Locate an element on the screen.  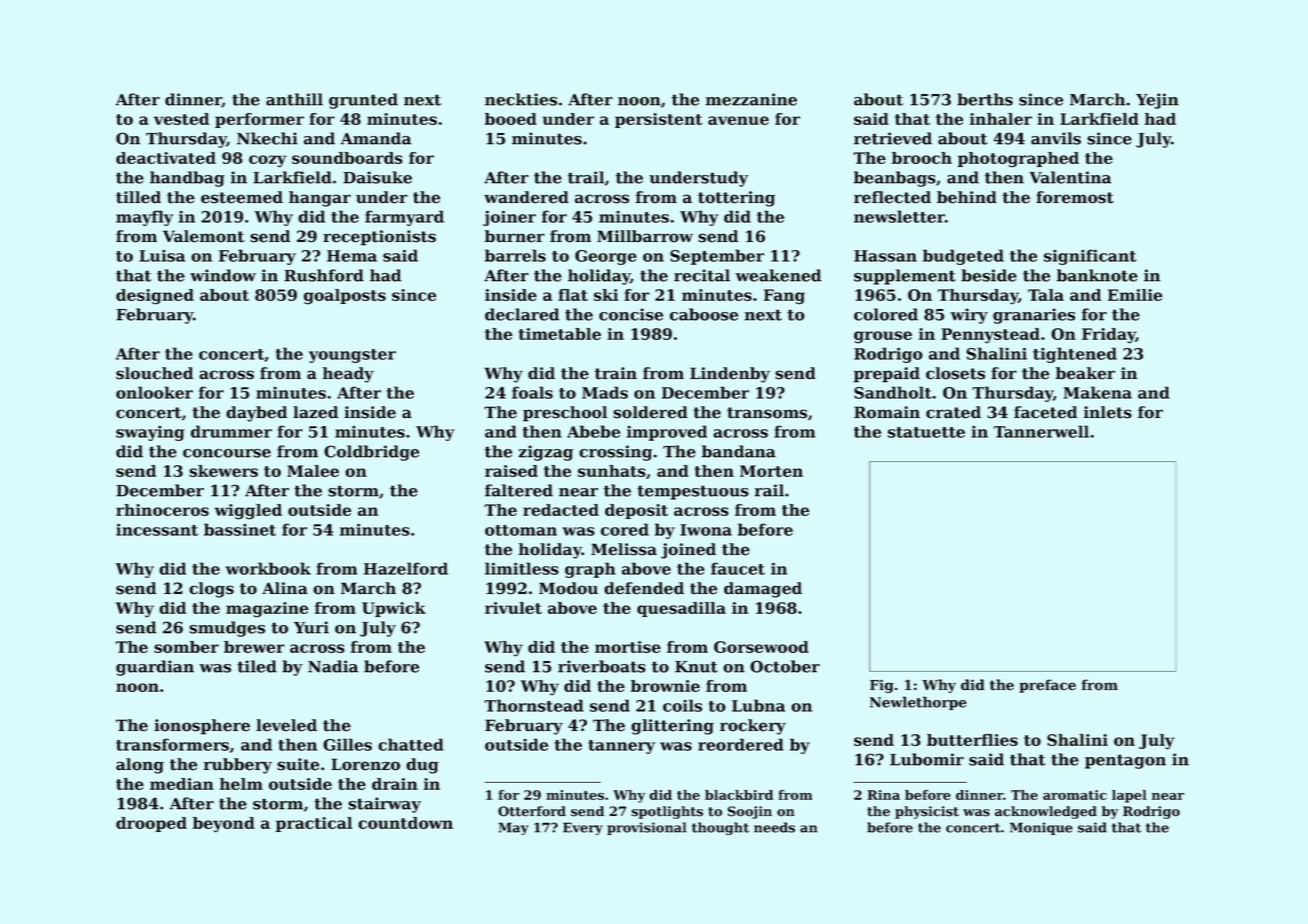
barrels is located at coordinates (515, 255).
